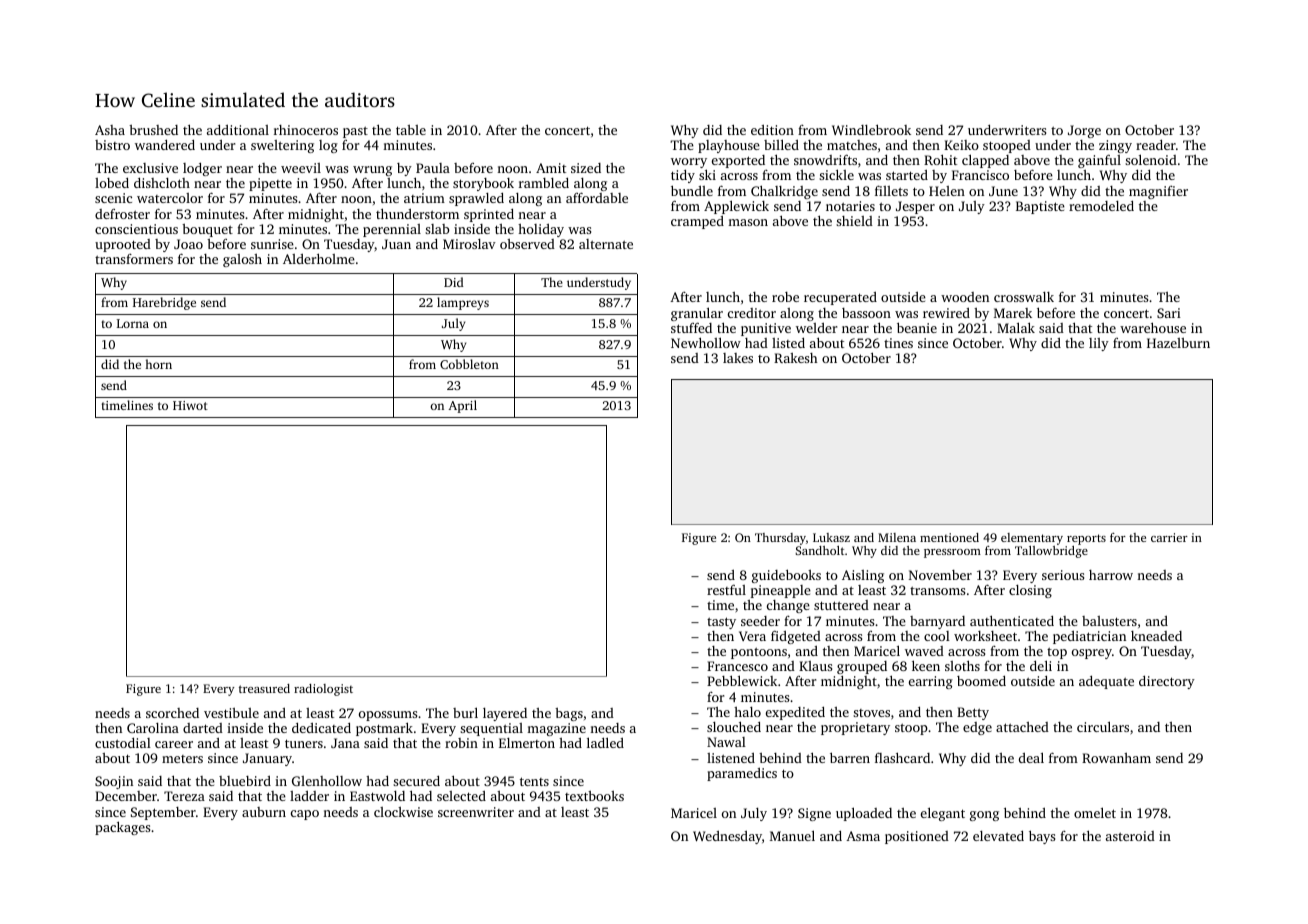 This document has height=924, width=1308. I want to click on pipette, so click(270, 184).
